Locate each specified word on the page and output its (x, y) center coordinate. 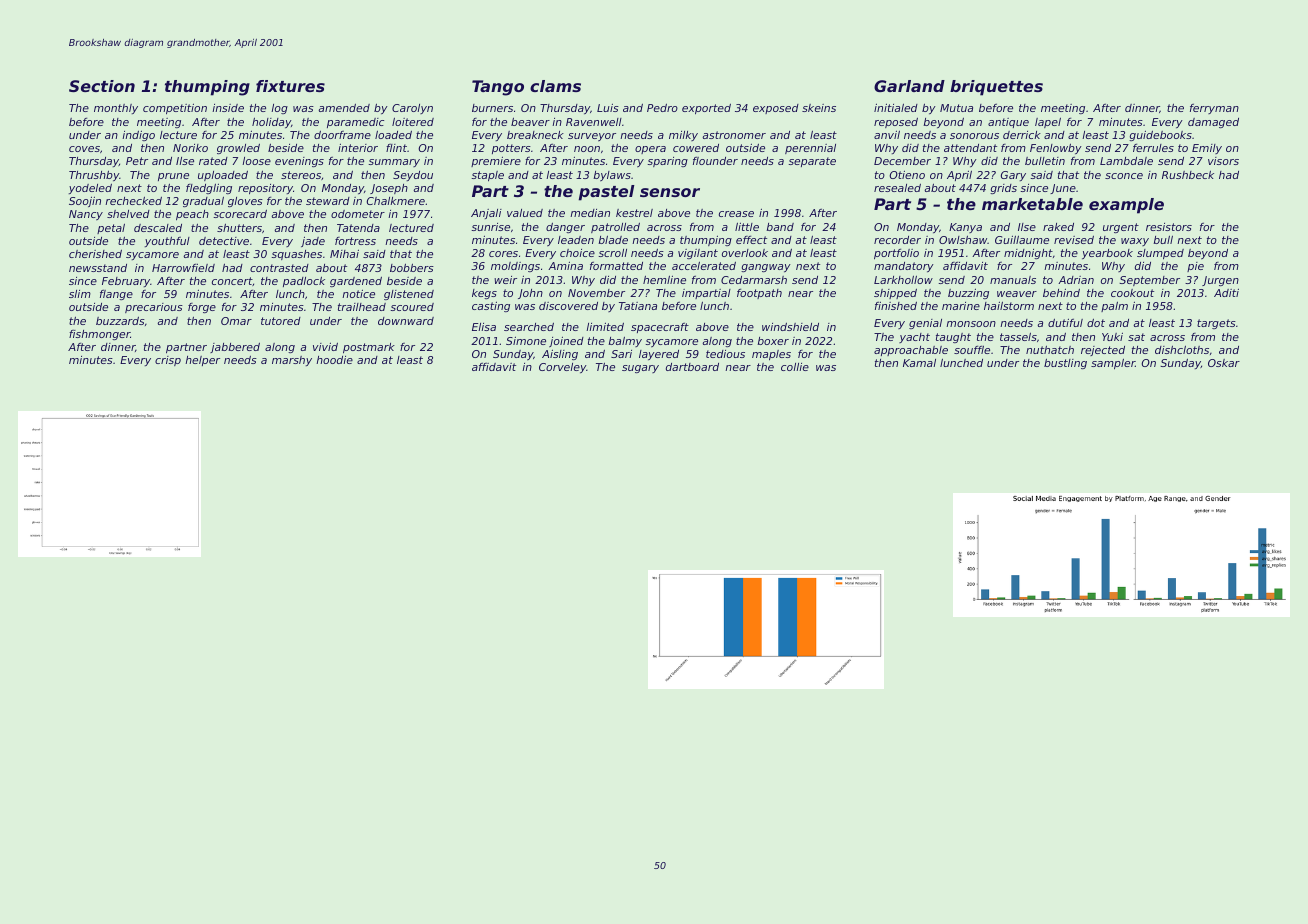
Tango (498, 88)
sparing (667, 162)
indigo (138, 136)
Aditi (1226, 293)
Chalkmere (396, 201)
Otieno (907, 175)
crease (736, 214)
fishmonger (99, 335)
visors (1223, 161)
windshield (790, 327)
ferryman (1214, 109)
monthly (116, 109)
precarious (154, 308)
